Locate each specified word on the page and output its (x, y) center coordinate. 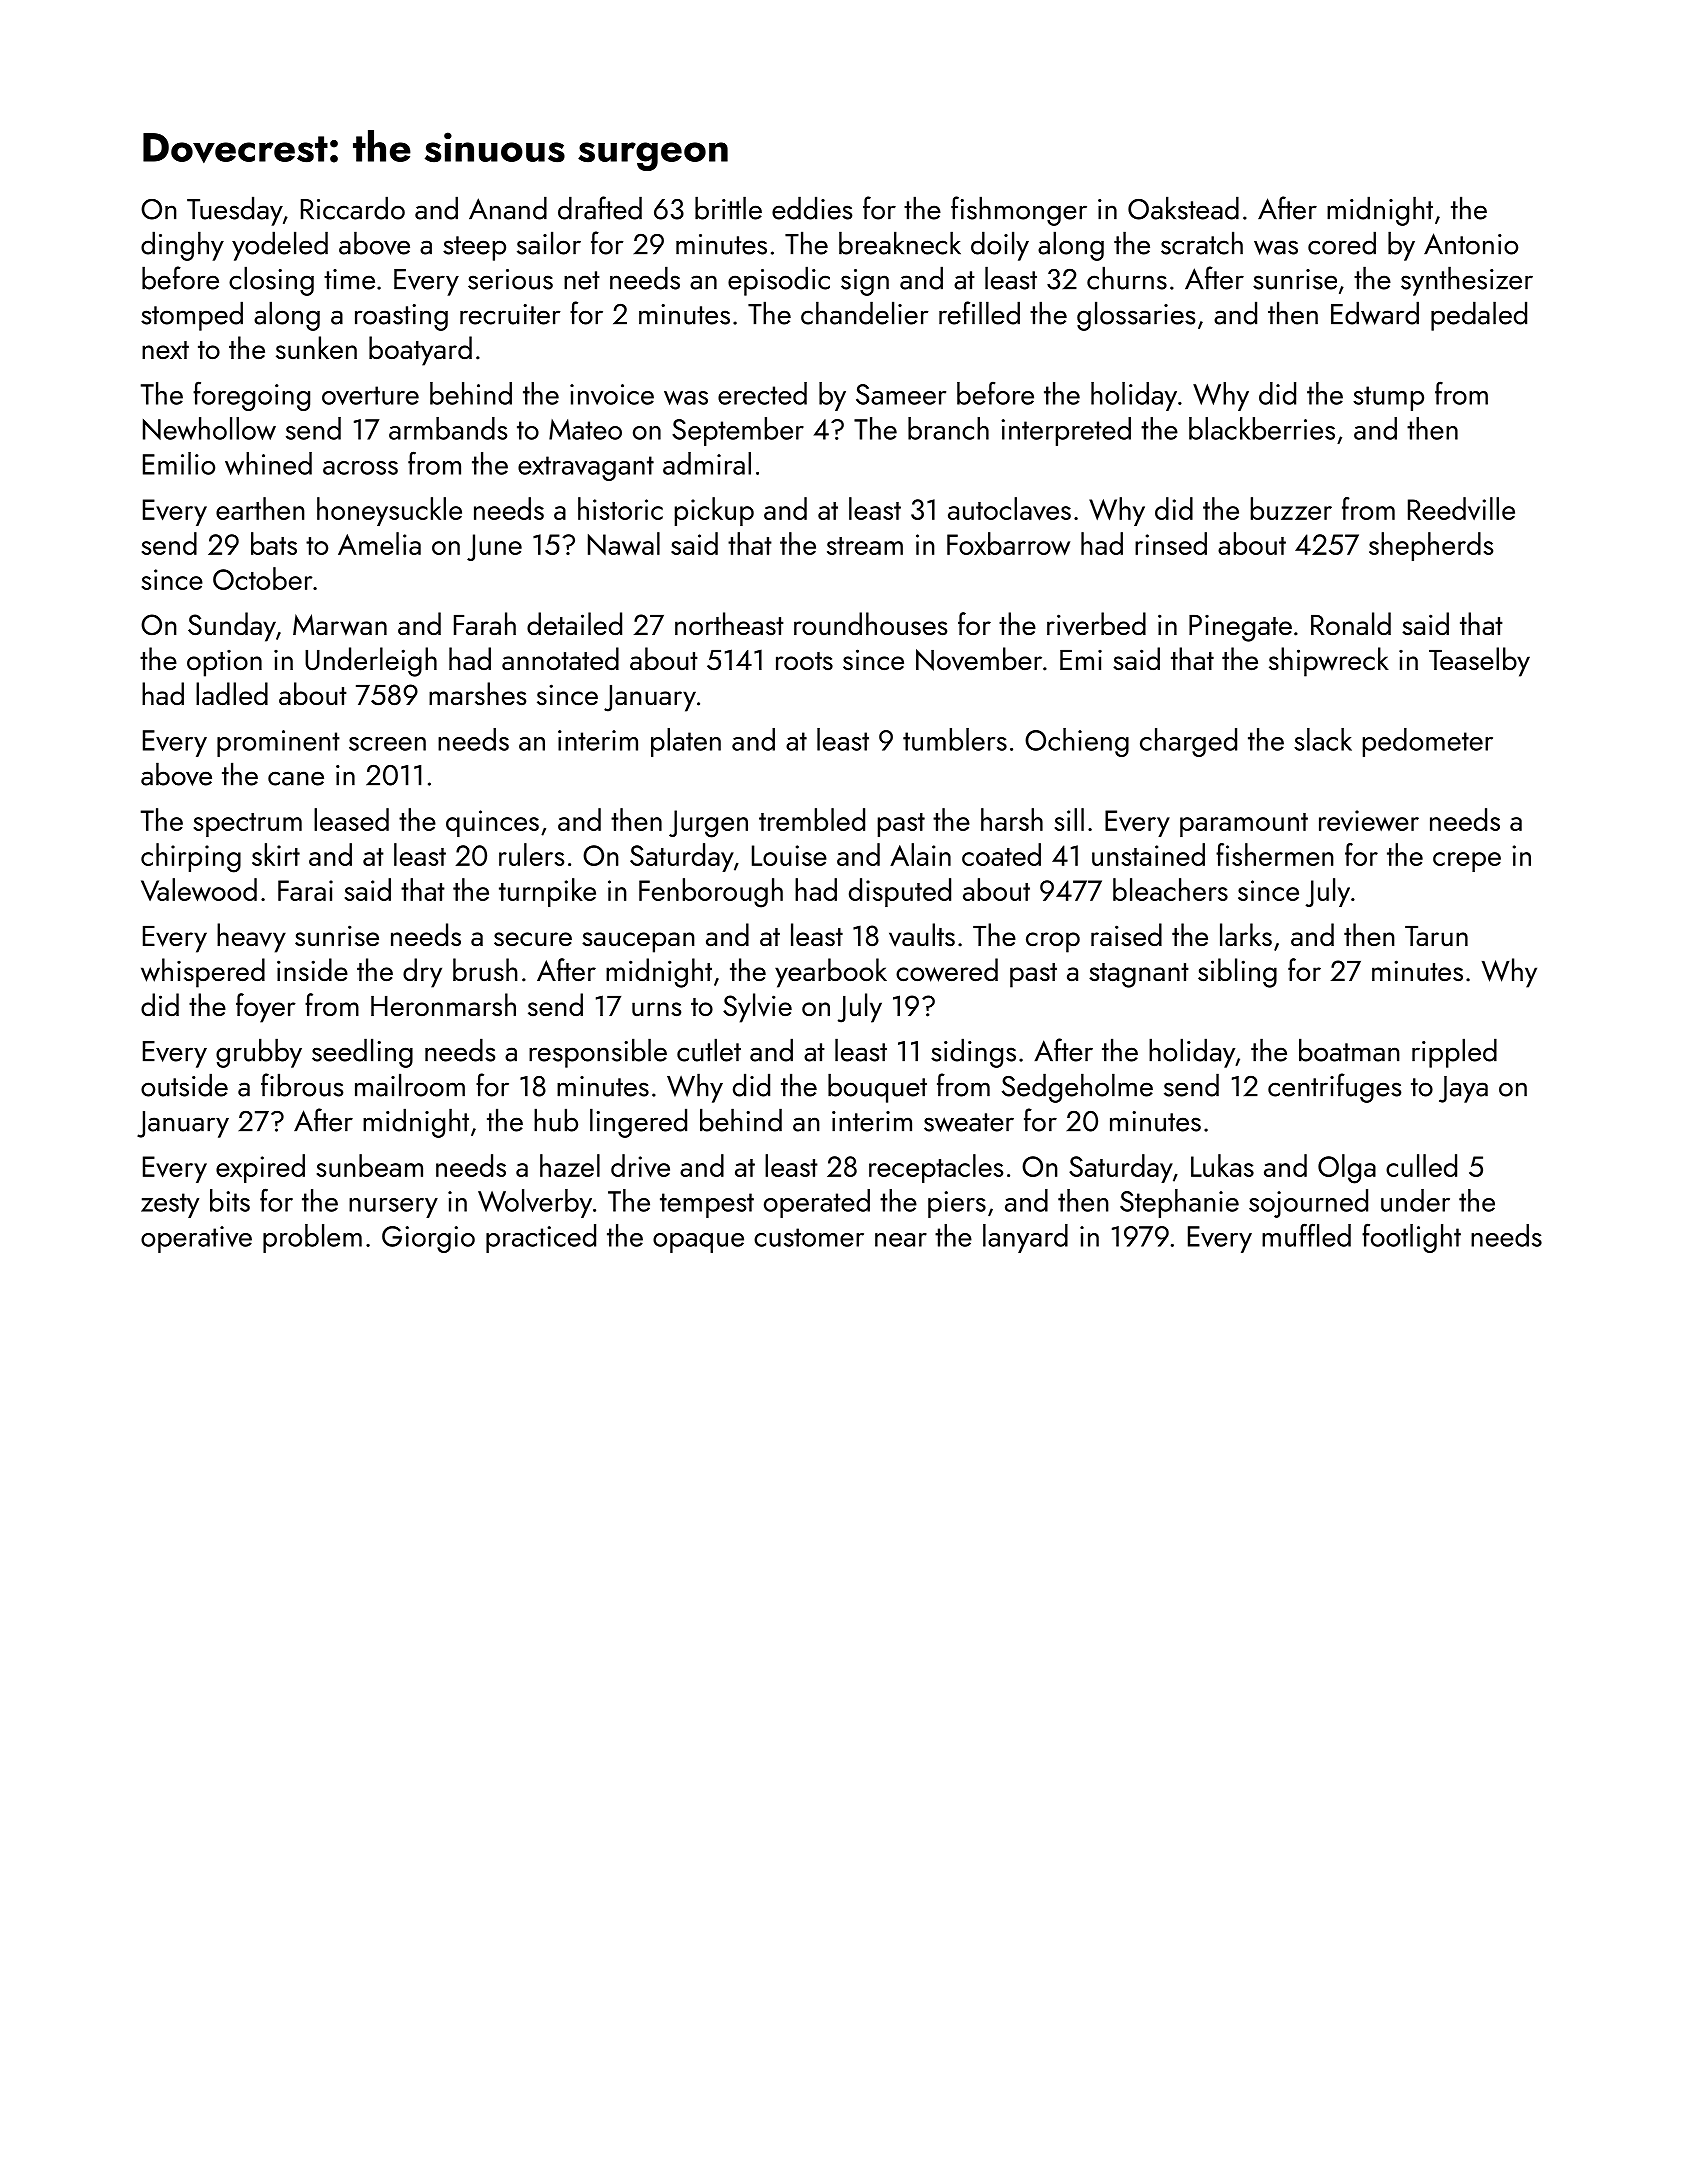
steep (474, 248)
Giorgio (428, 1239)
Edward (1375, 313)
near (901, 1240)
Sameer (901, 394)
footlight (1411, 1238)
